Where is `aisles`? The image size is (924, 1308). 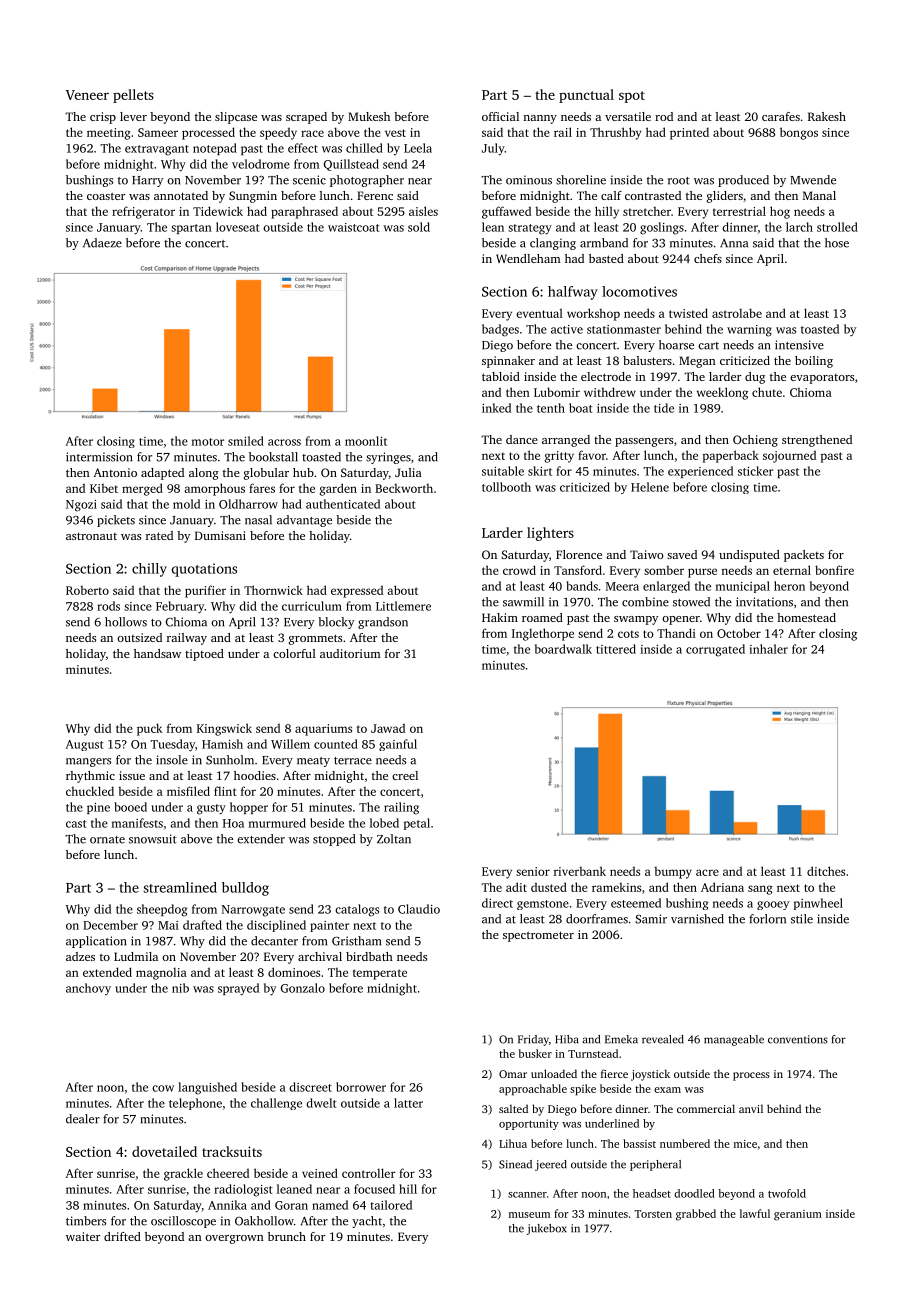 aisles is located at coordinates (423, 211).
